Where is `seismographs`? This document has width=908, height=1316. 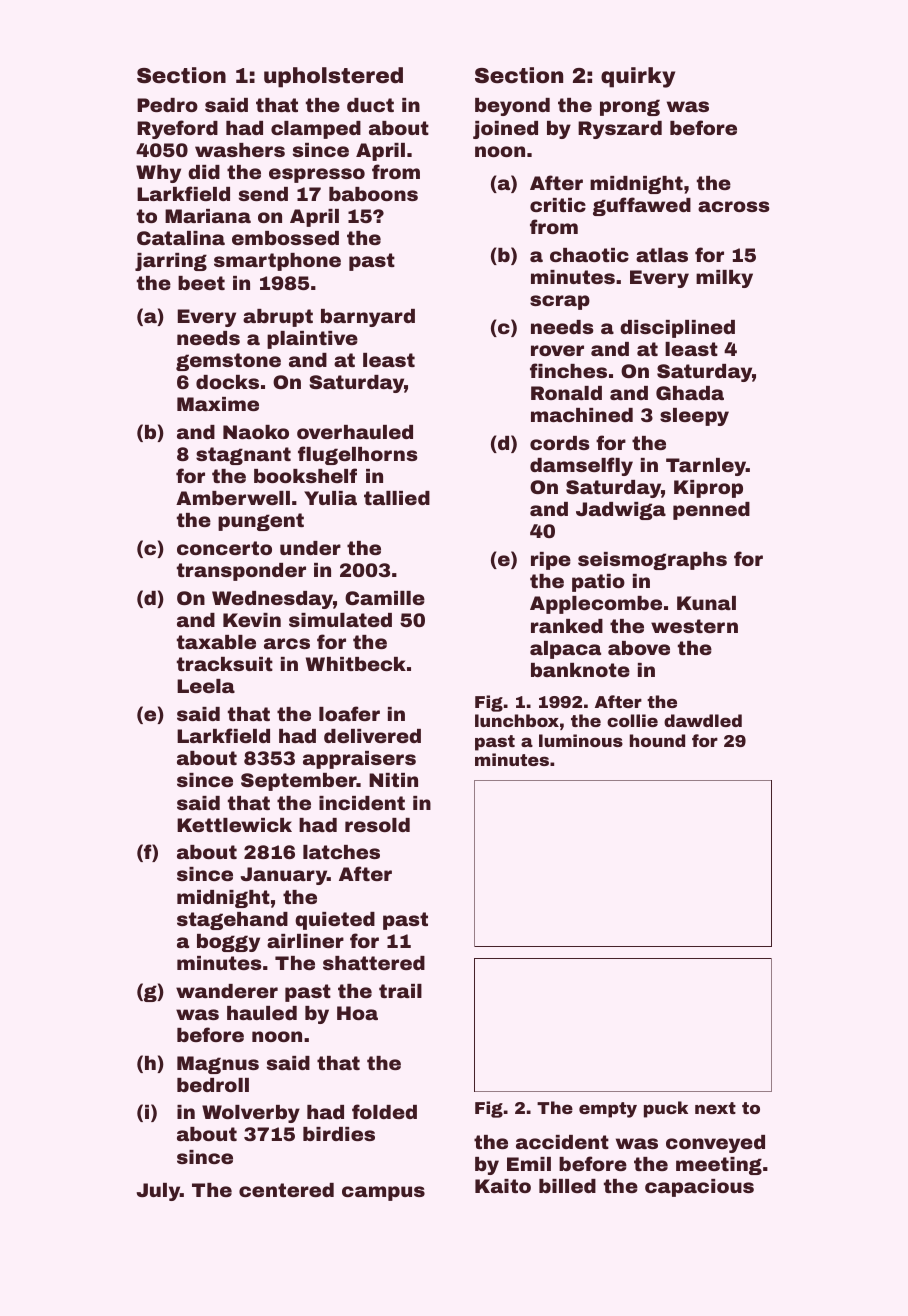
seismographs is located at coordinates (652, 561).
